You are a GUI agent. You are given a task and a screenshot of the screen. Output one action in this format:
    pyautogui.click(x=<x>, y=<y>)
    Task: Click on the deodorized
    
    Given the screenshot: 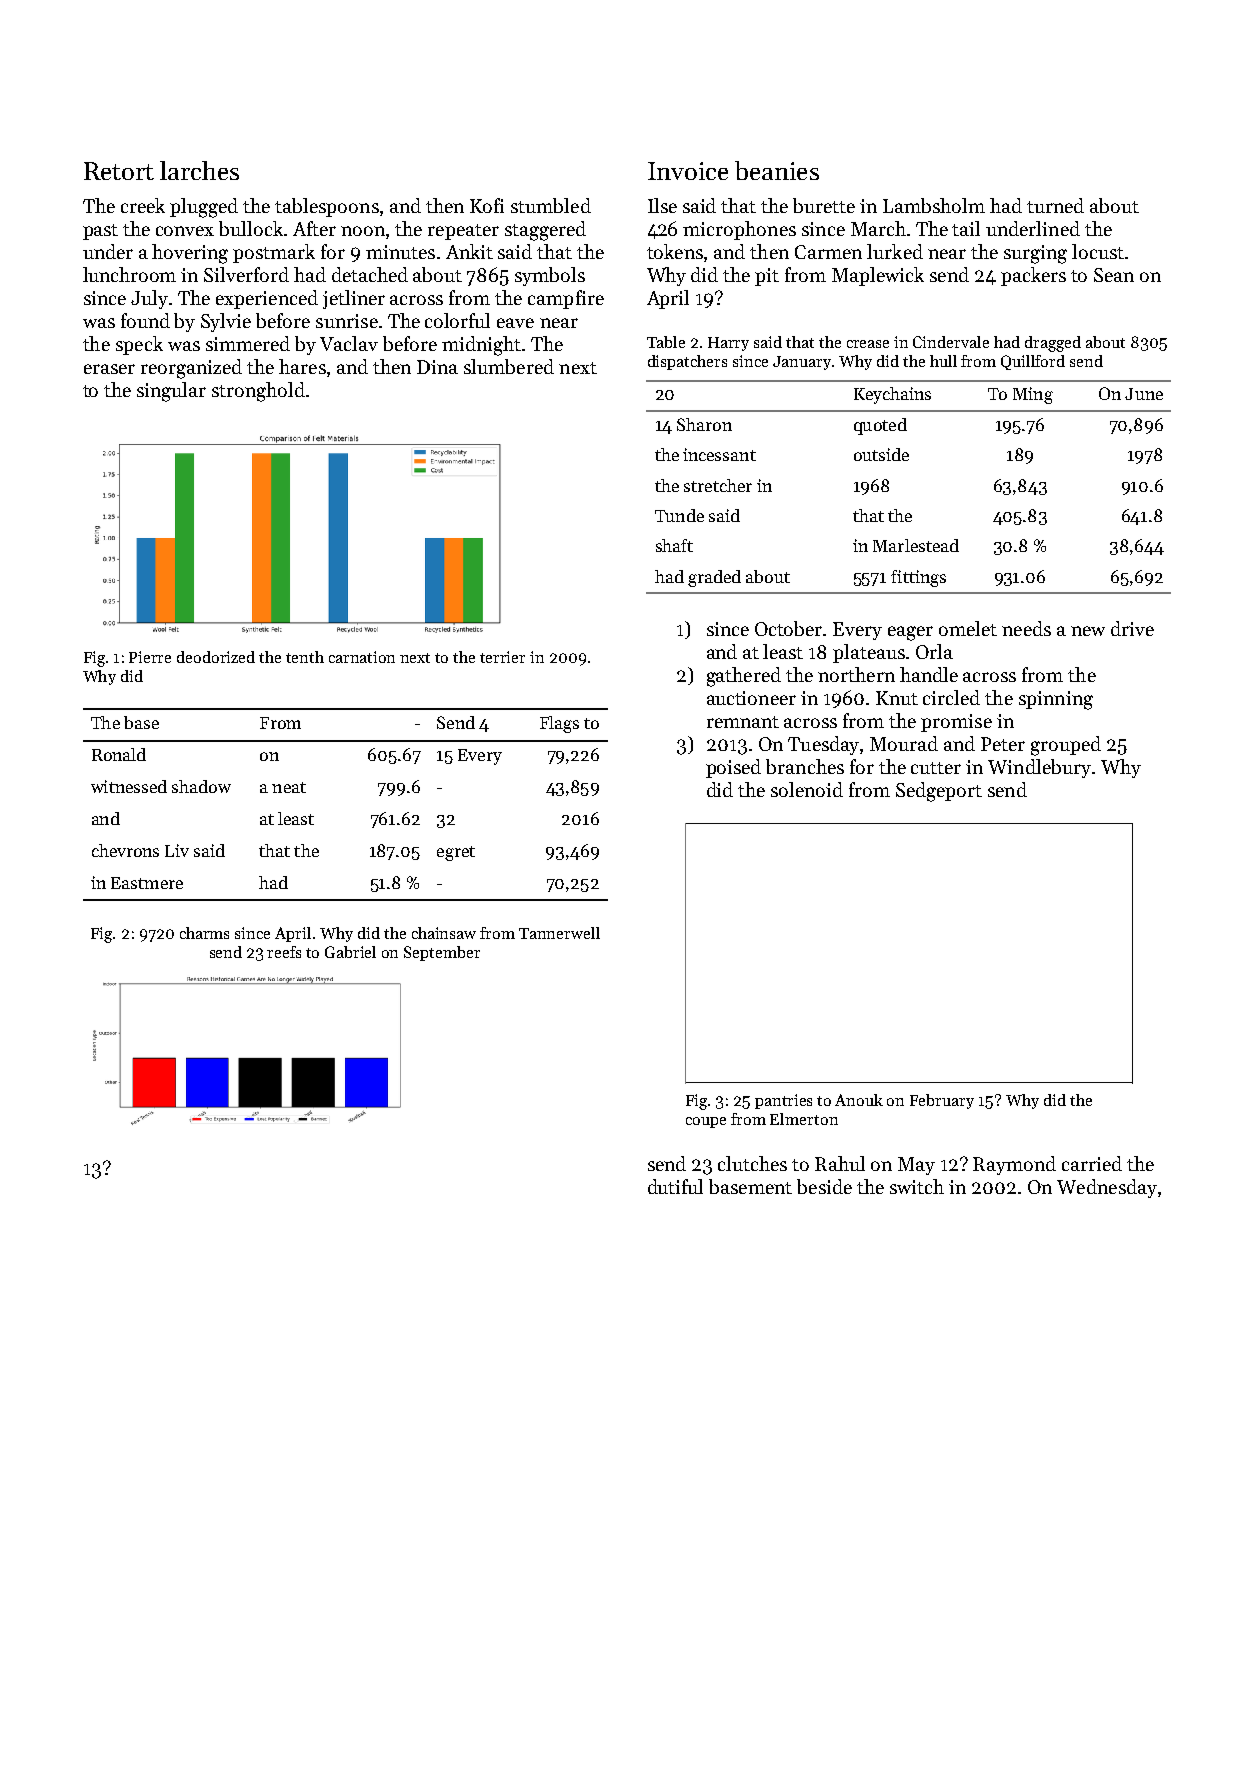 What is the action you would take?
    pyautogui.click(x=216, y=657)
